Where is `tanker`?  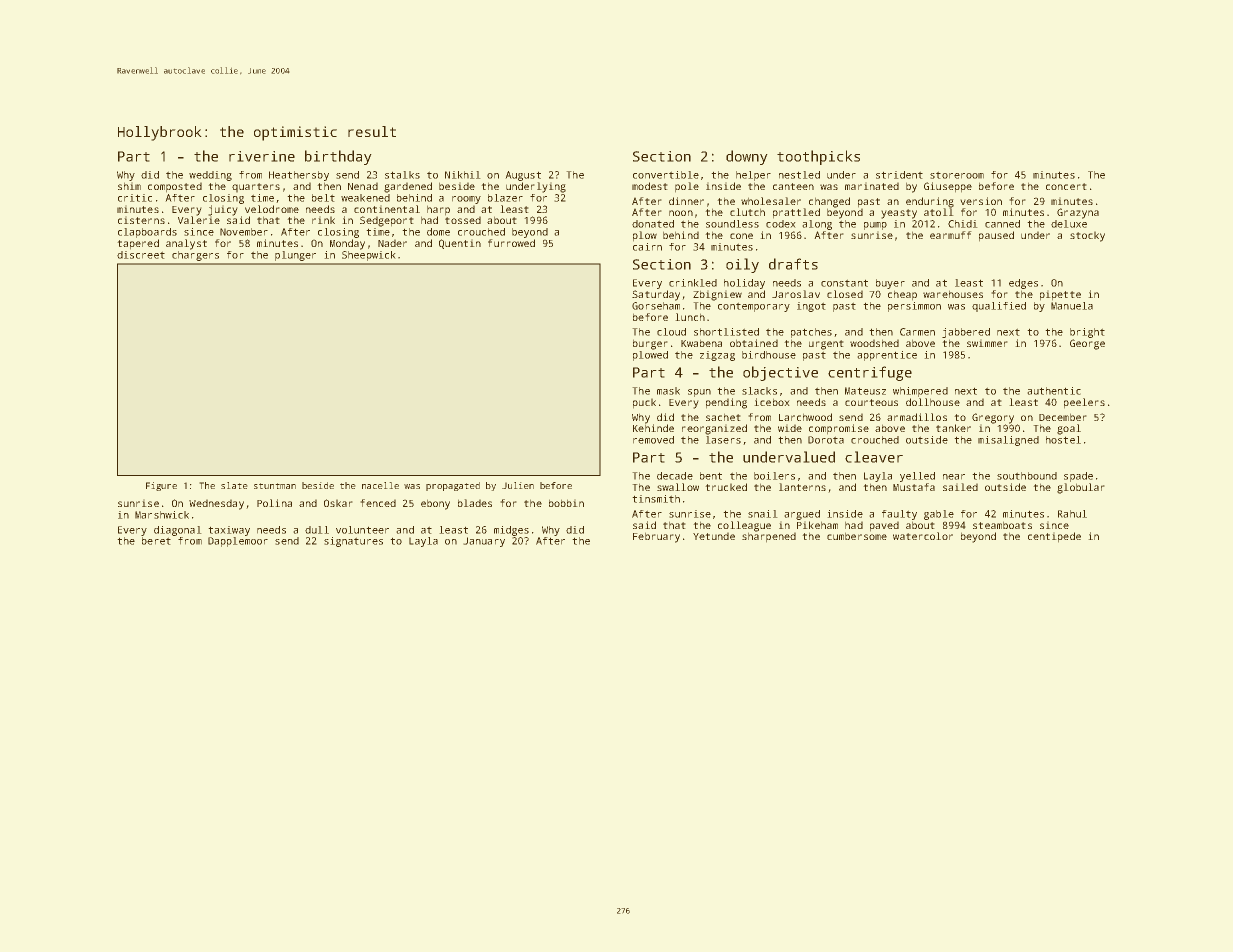
tanker is located at coordinates (953, 428).
